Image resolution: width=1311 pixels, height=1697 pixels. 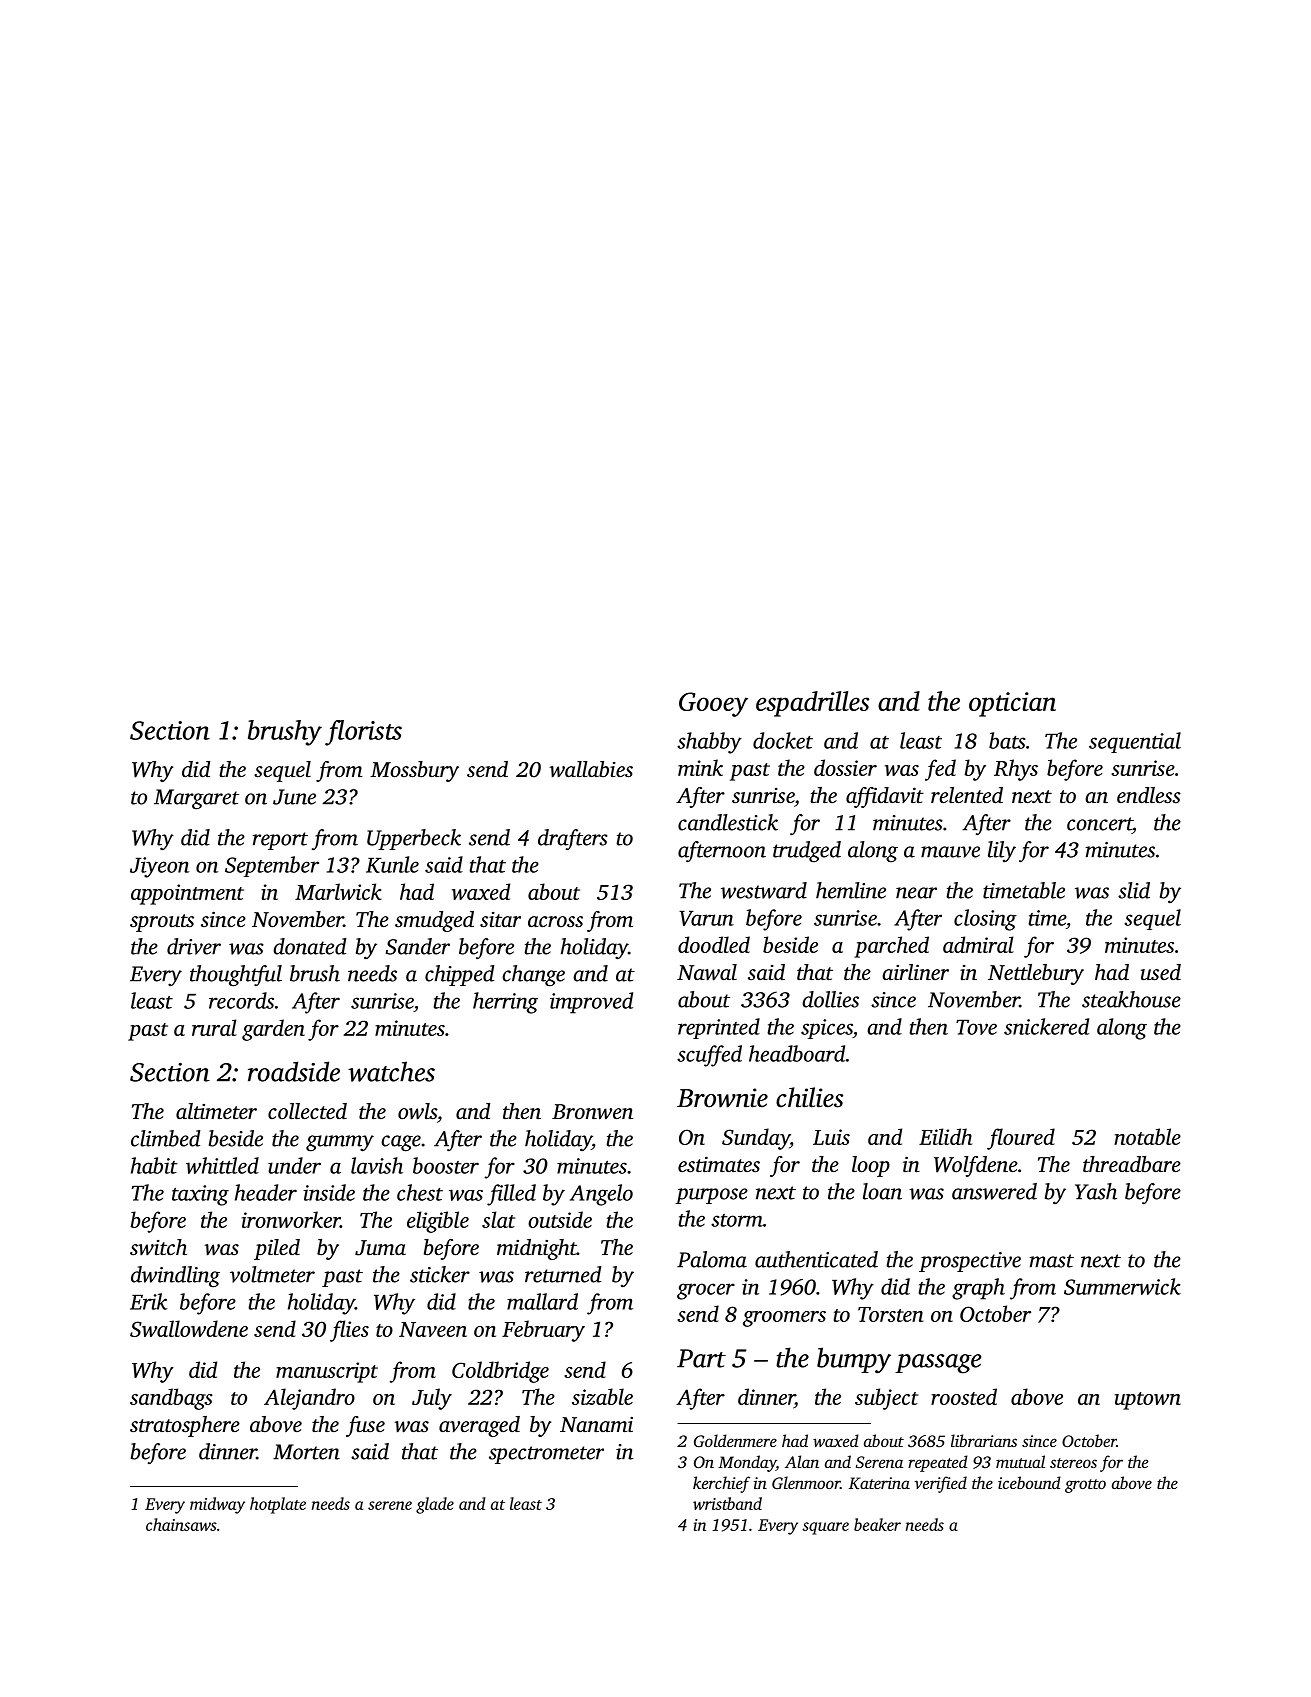 What do you see at coordinates (390, 1505) in the page?
I see `serene` at bounding box center [390, 1505].
